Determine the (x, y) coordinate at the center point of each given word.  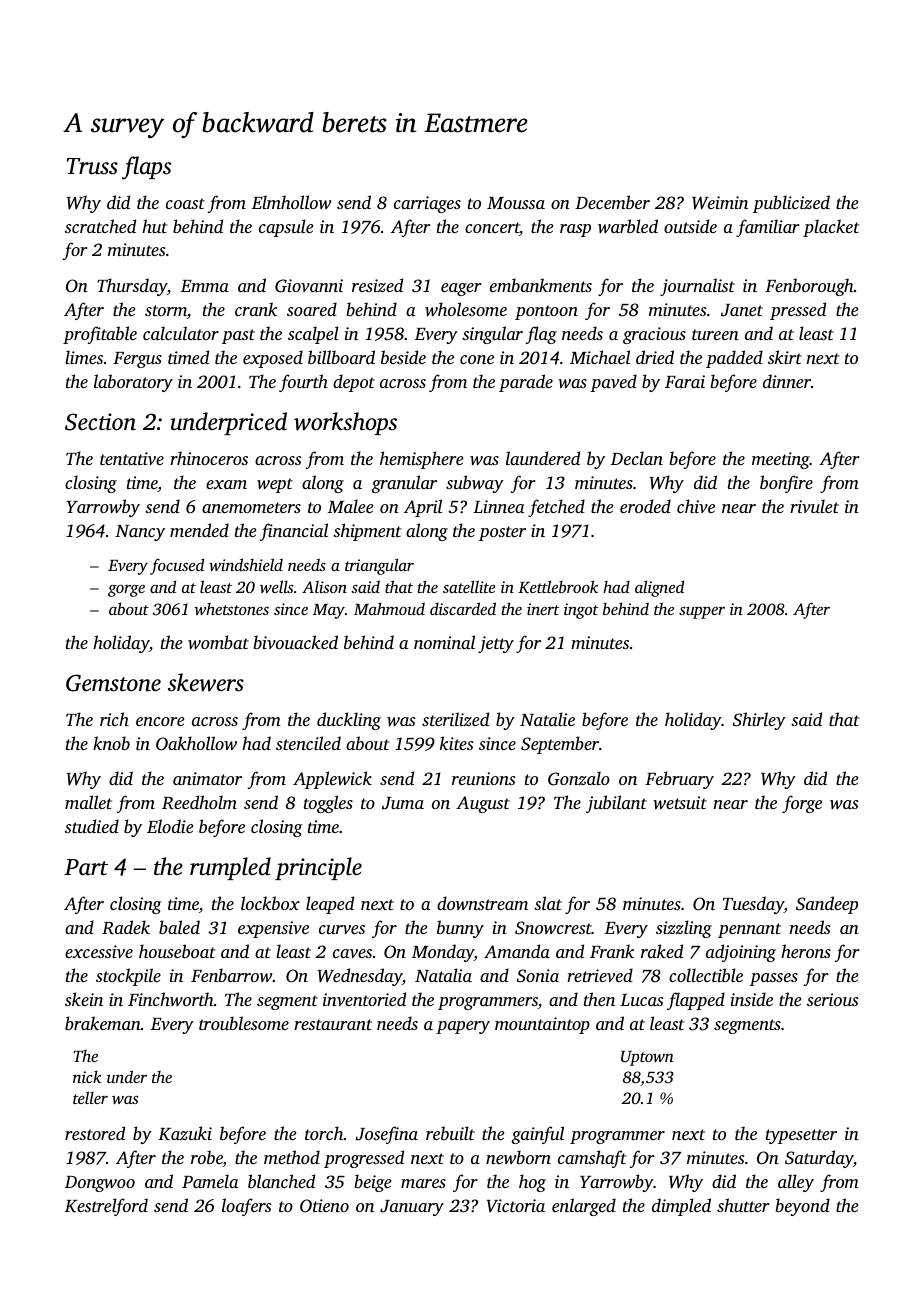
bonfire (786, 484)
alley (796, 1183)
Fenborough (809, 287)
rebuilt (450, 1133)
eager (461, 289)
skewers (206, 682)
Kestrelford (106, 1207)
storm (166, 312)
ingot (581, 611)
